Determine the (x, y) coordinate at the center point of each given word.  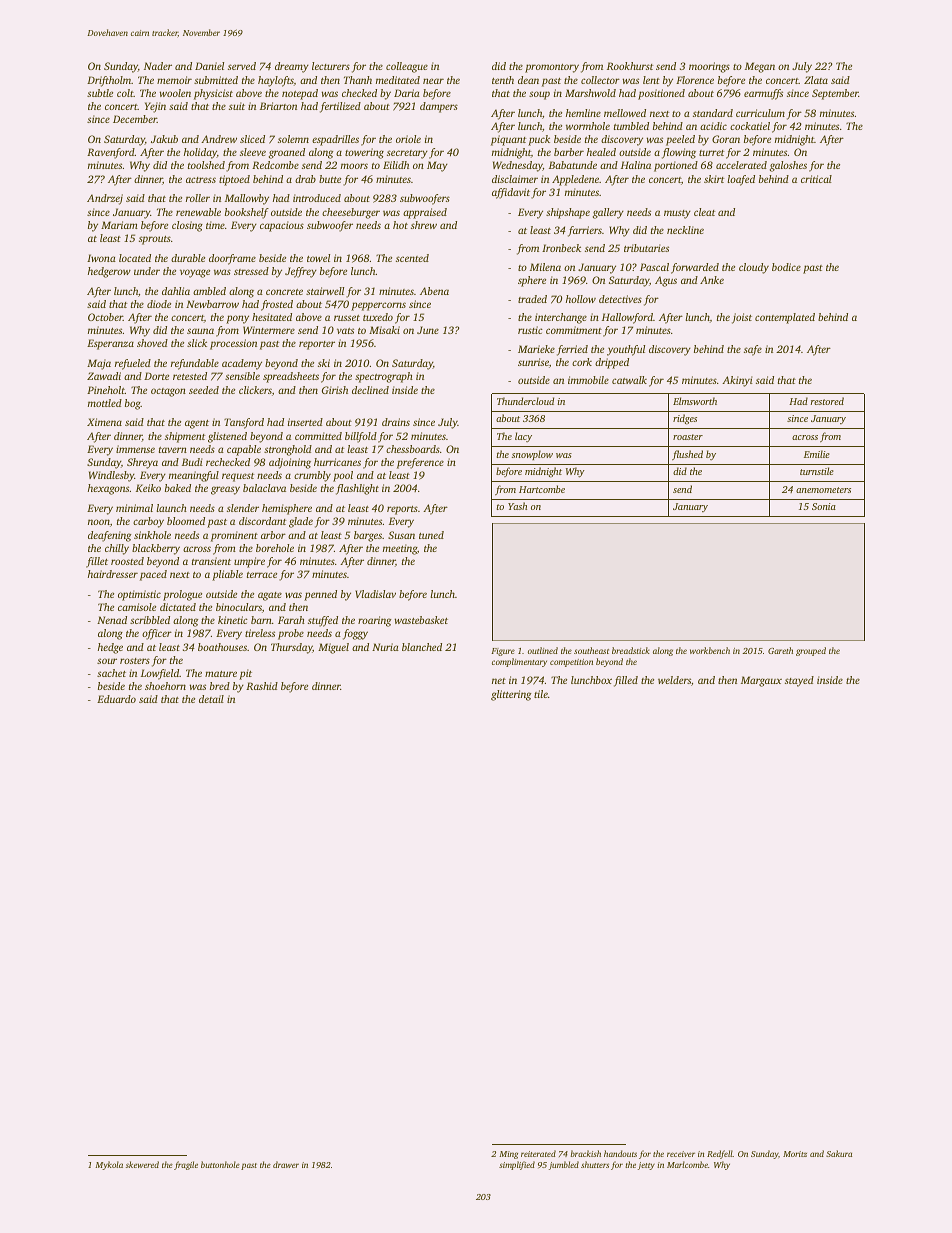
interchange (561, 318)
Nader (158, 66)
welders (674, 680)
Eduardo (116, 699)
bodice (786, 267)
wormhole (588, 126)
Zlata (816, 80)
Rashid (262, 686)
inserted (305, 422)
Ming (508, 1155)
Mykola (109, 1165)
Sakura (839, 1153)
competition (571, 663)
